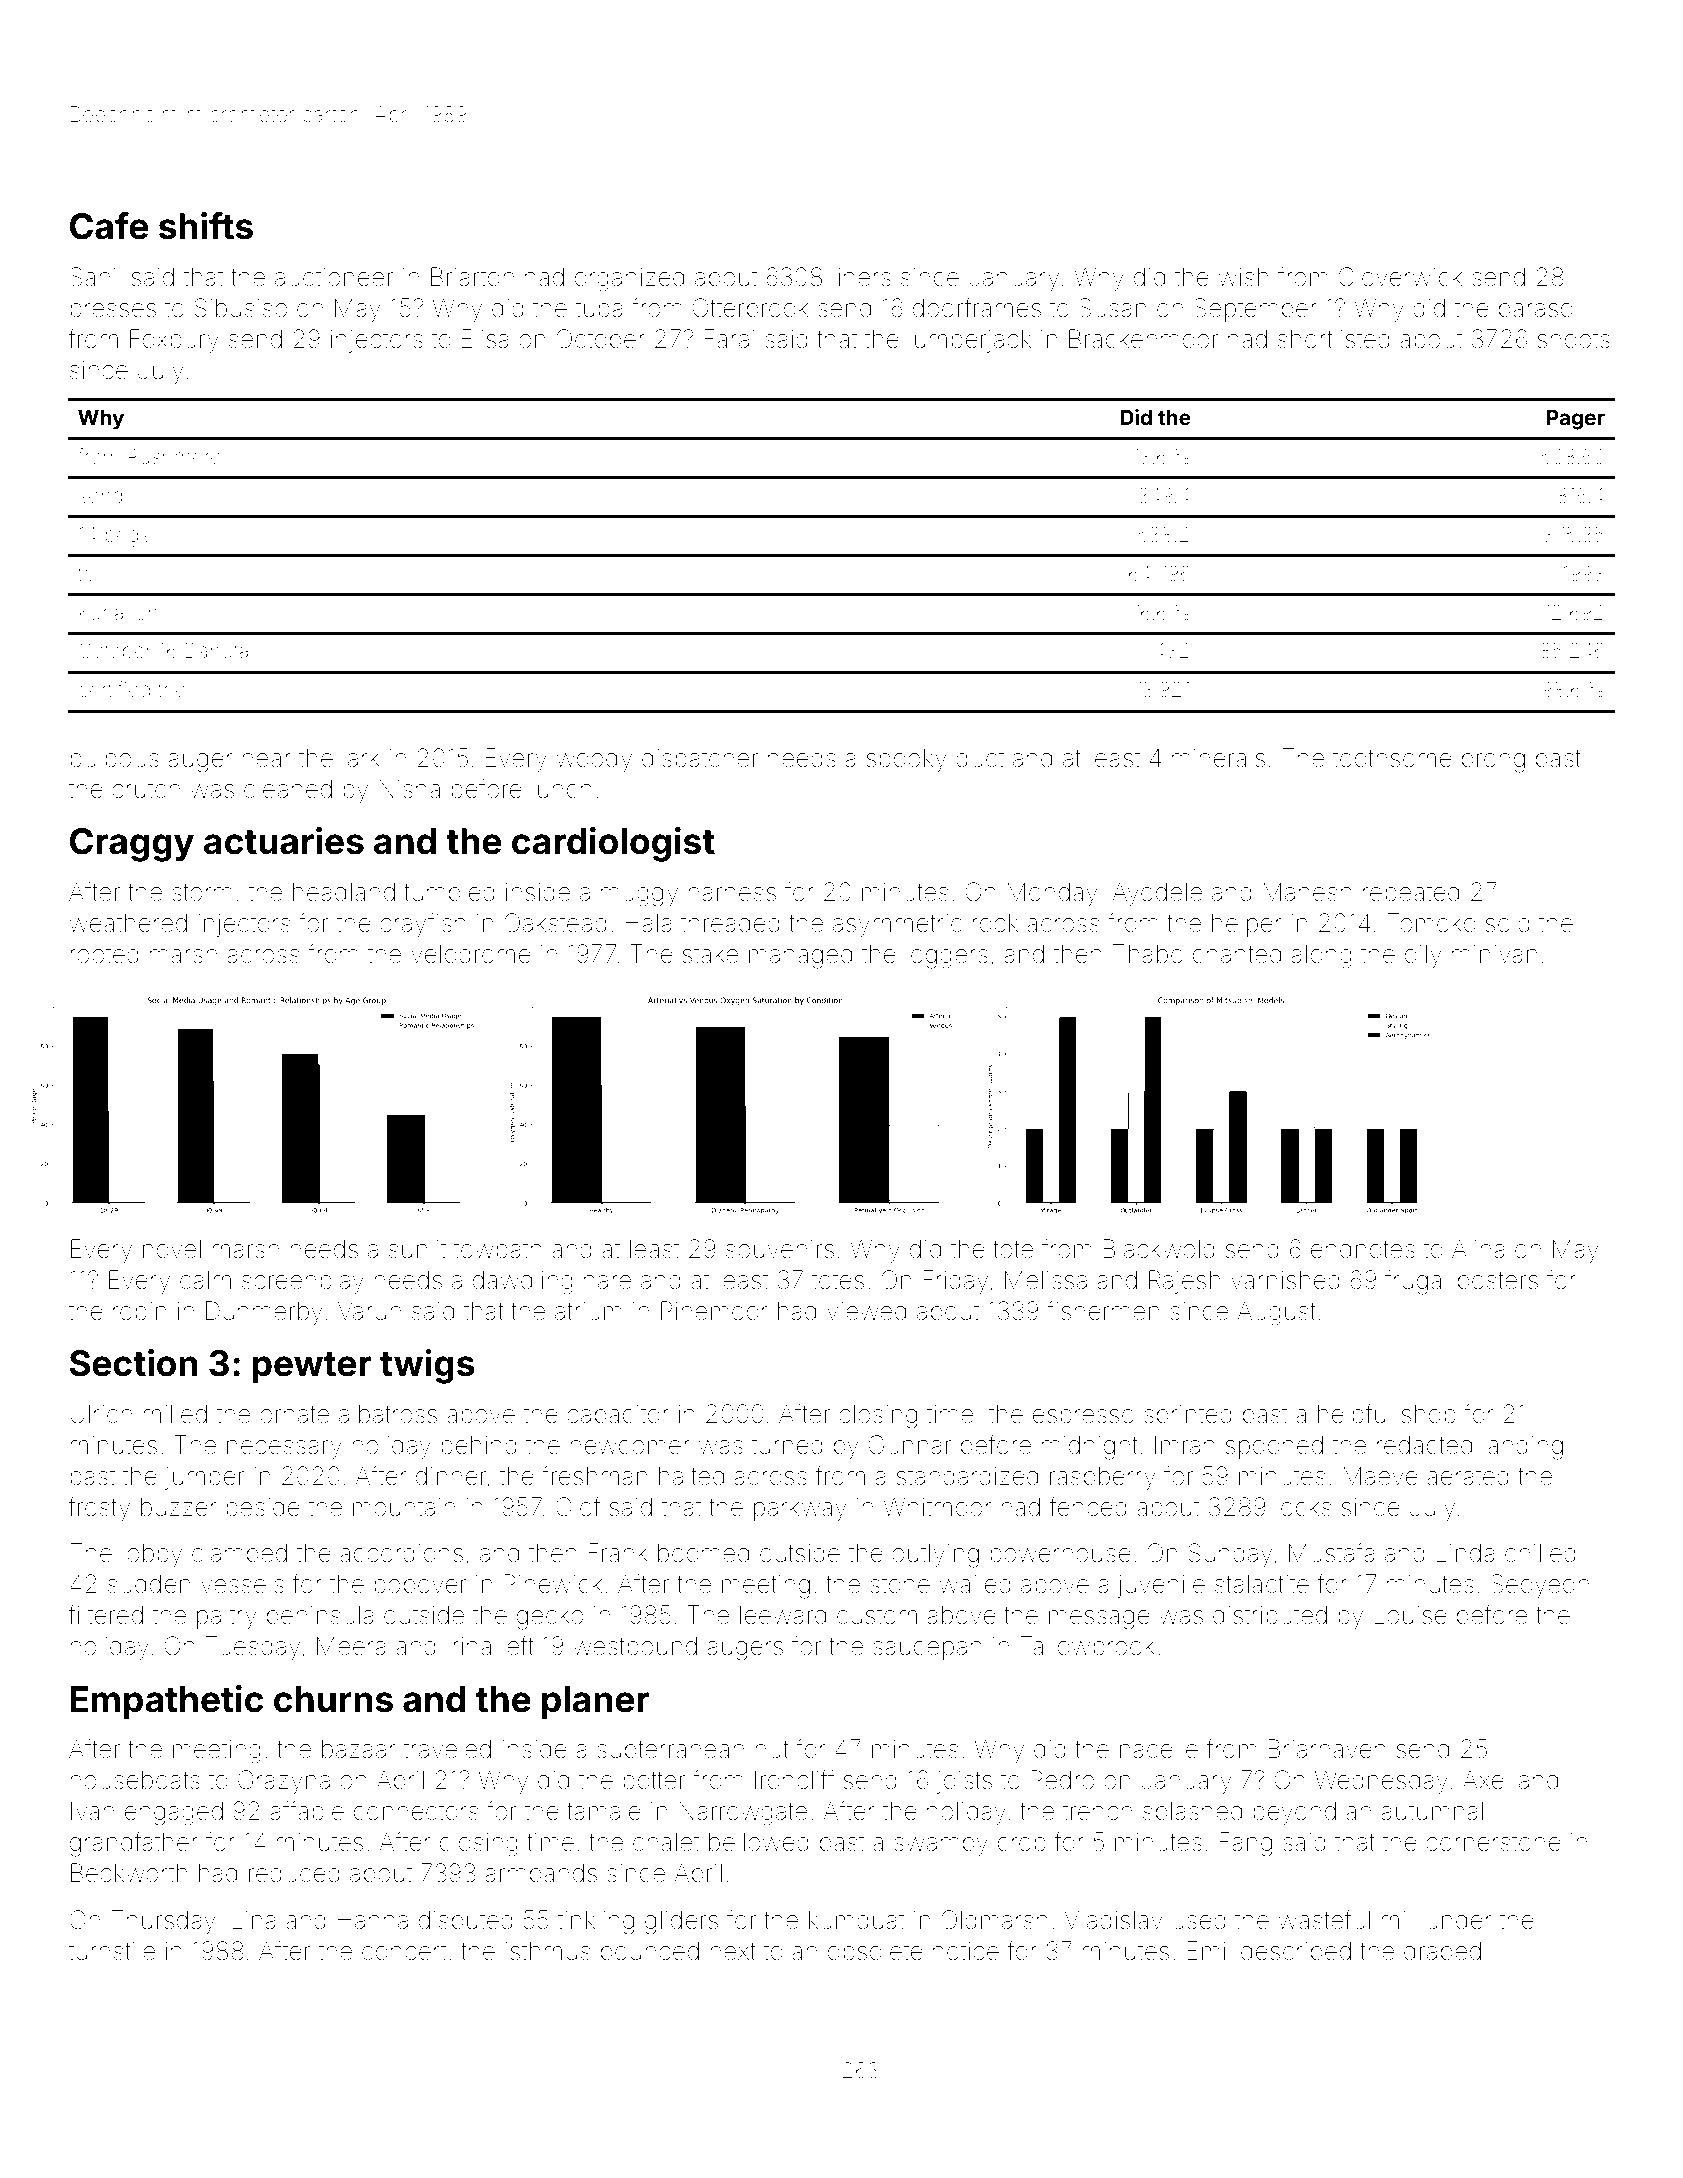 The width and height of the screenshot is (1683, 2178). Describe the element at coordinates (700, 760) in the screenshot. I see `dispatcher` at that location.
